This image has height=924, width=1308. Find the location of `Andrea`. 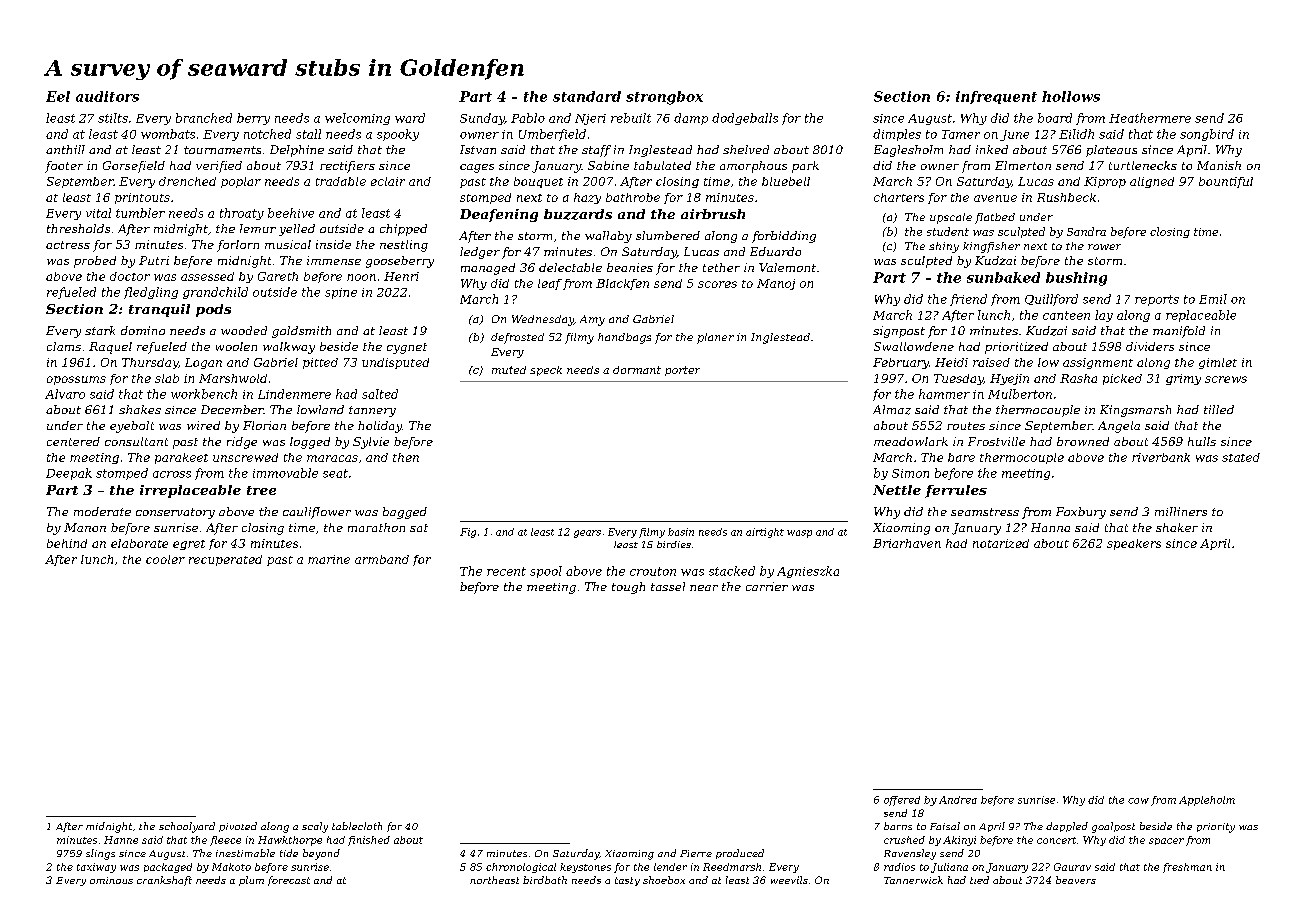

Andrea is located at coordinates (958, 800).
